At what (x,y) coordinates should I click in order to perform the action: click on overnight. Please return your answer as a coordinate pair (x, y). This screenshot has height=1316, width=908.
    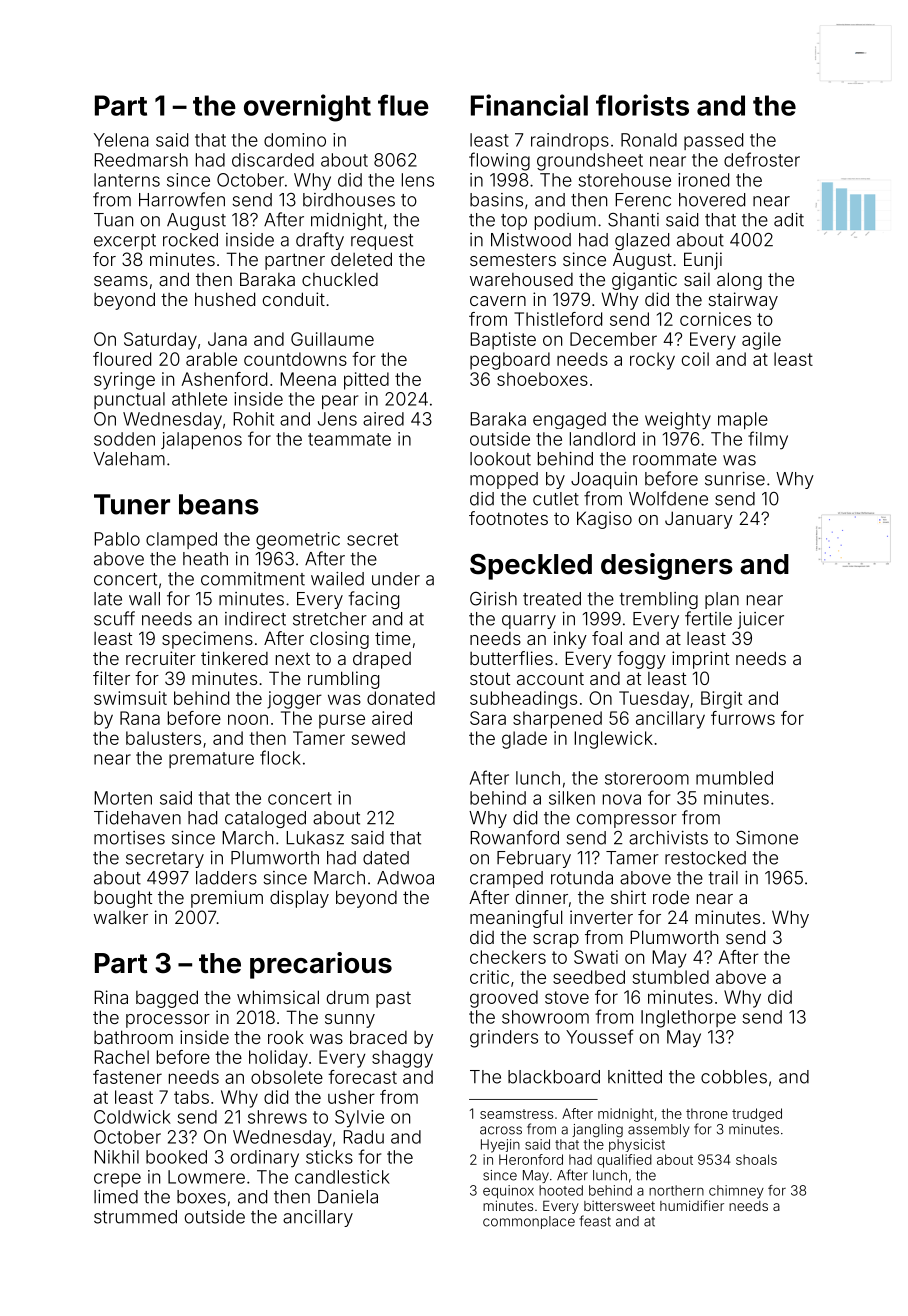
    Looking at the image, I should click on (307, 108).
